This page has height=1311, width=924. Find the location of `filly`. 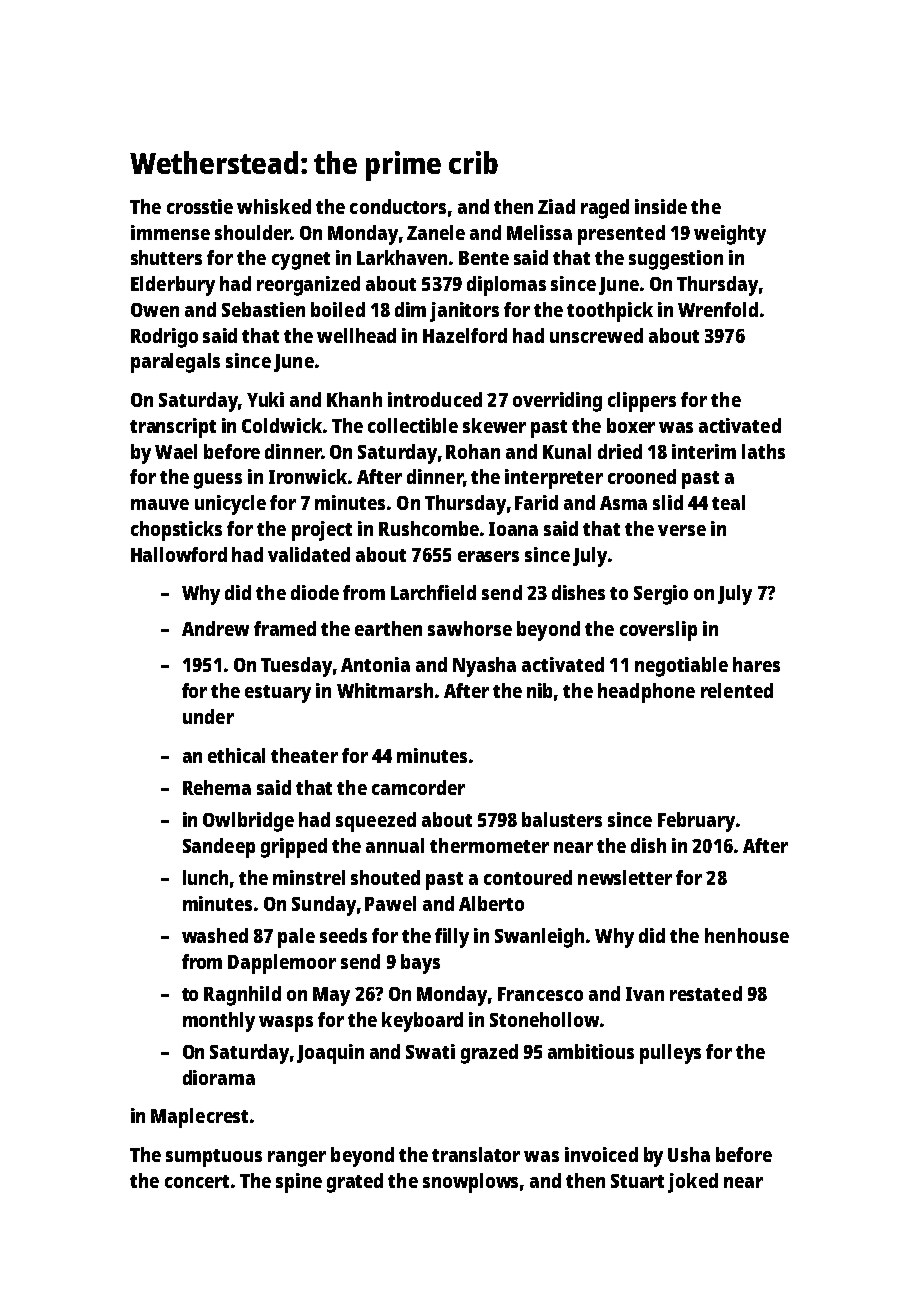

filly is located at coordinates (452, 938).
